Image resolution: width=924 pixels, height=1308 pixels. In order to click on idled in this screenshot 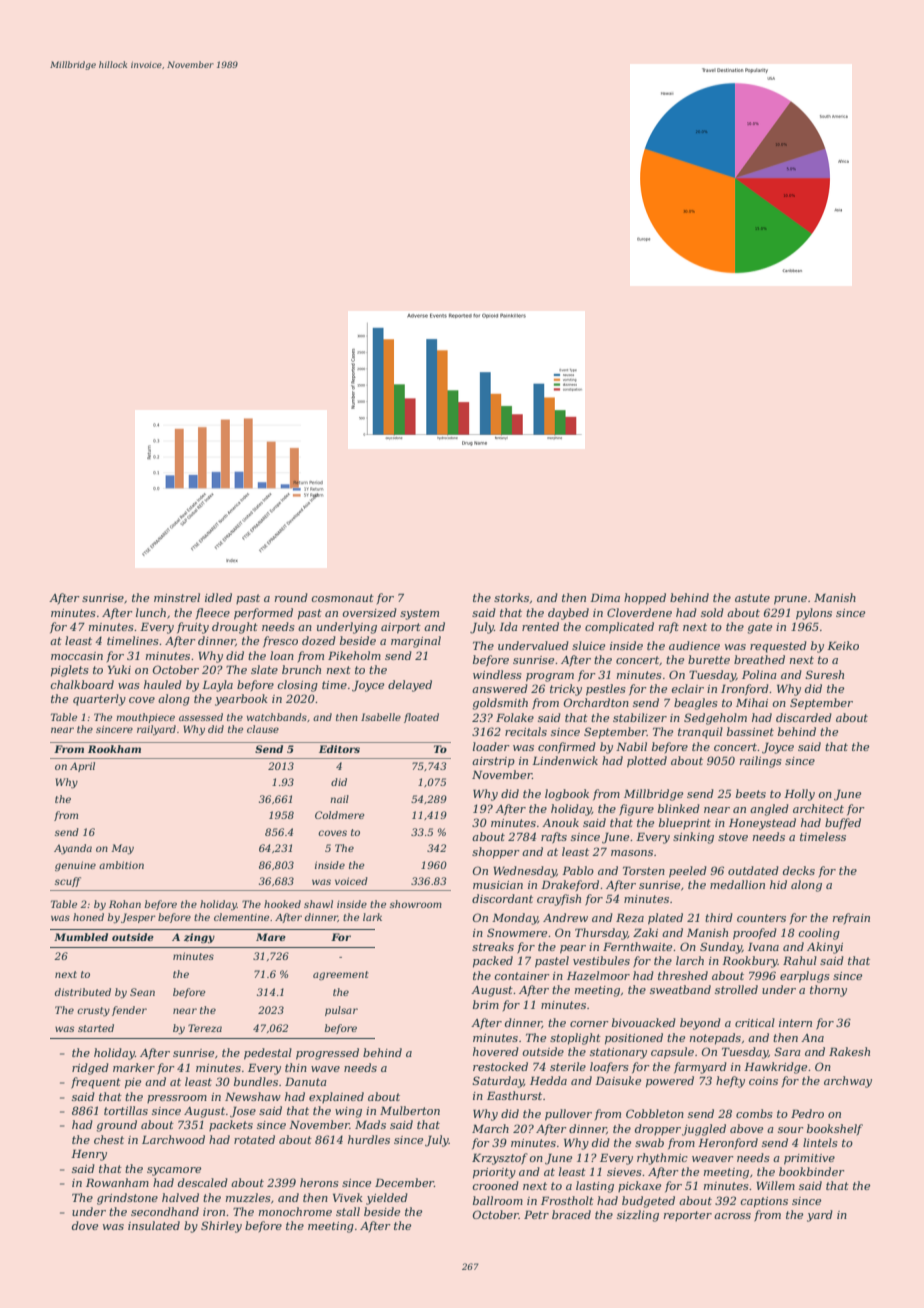, I will do `click(218, 597)`.
